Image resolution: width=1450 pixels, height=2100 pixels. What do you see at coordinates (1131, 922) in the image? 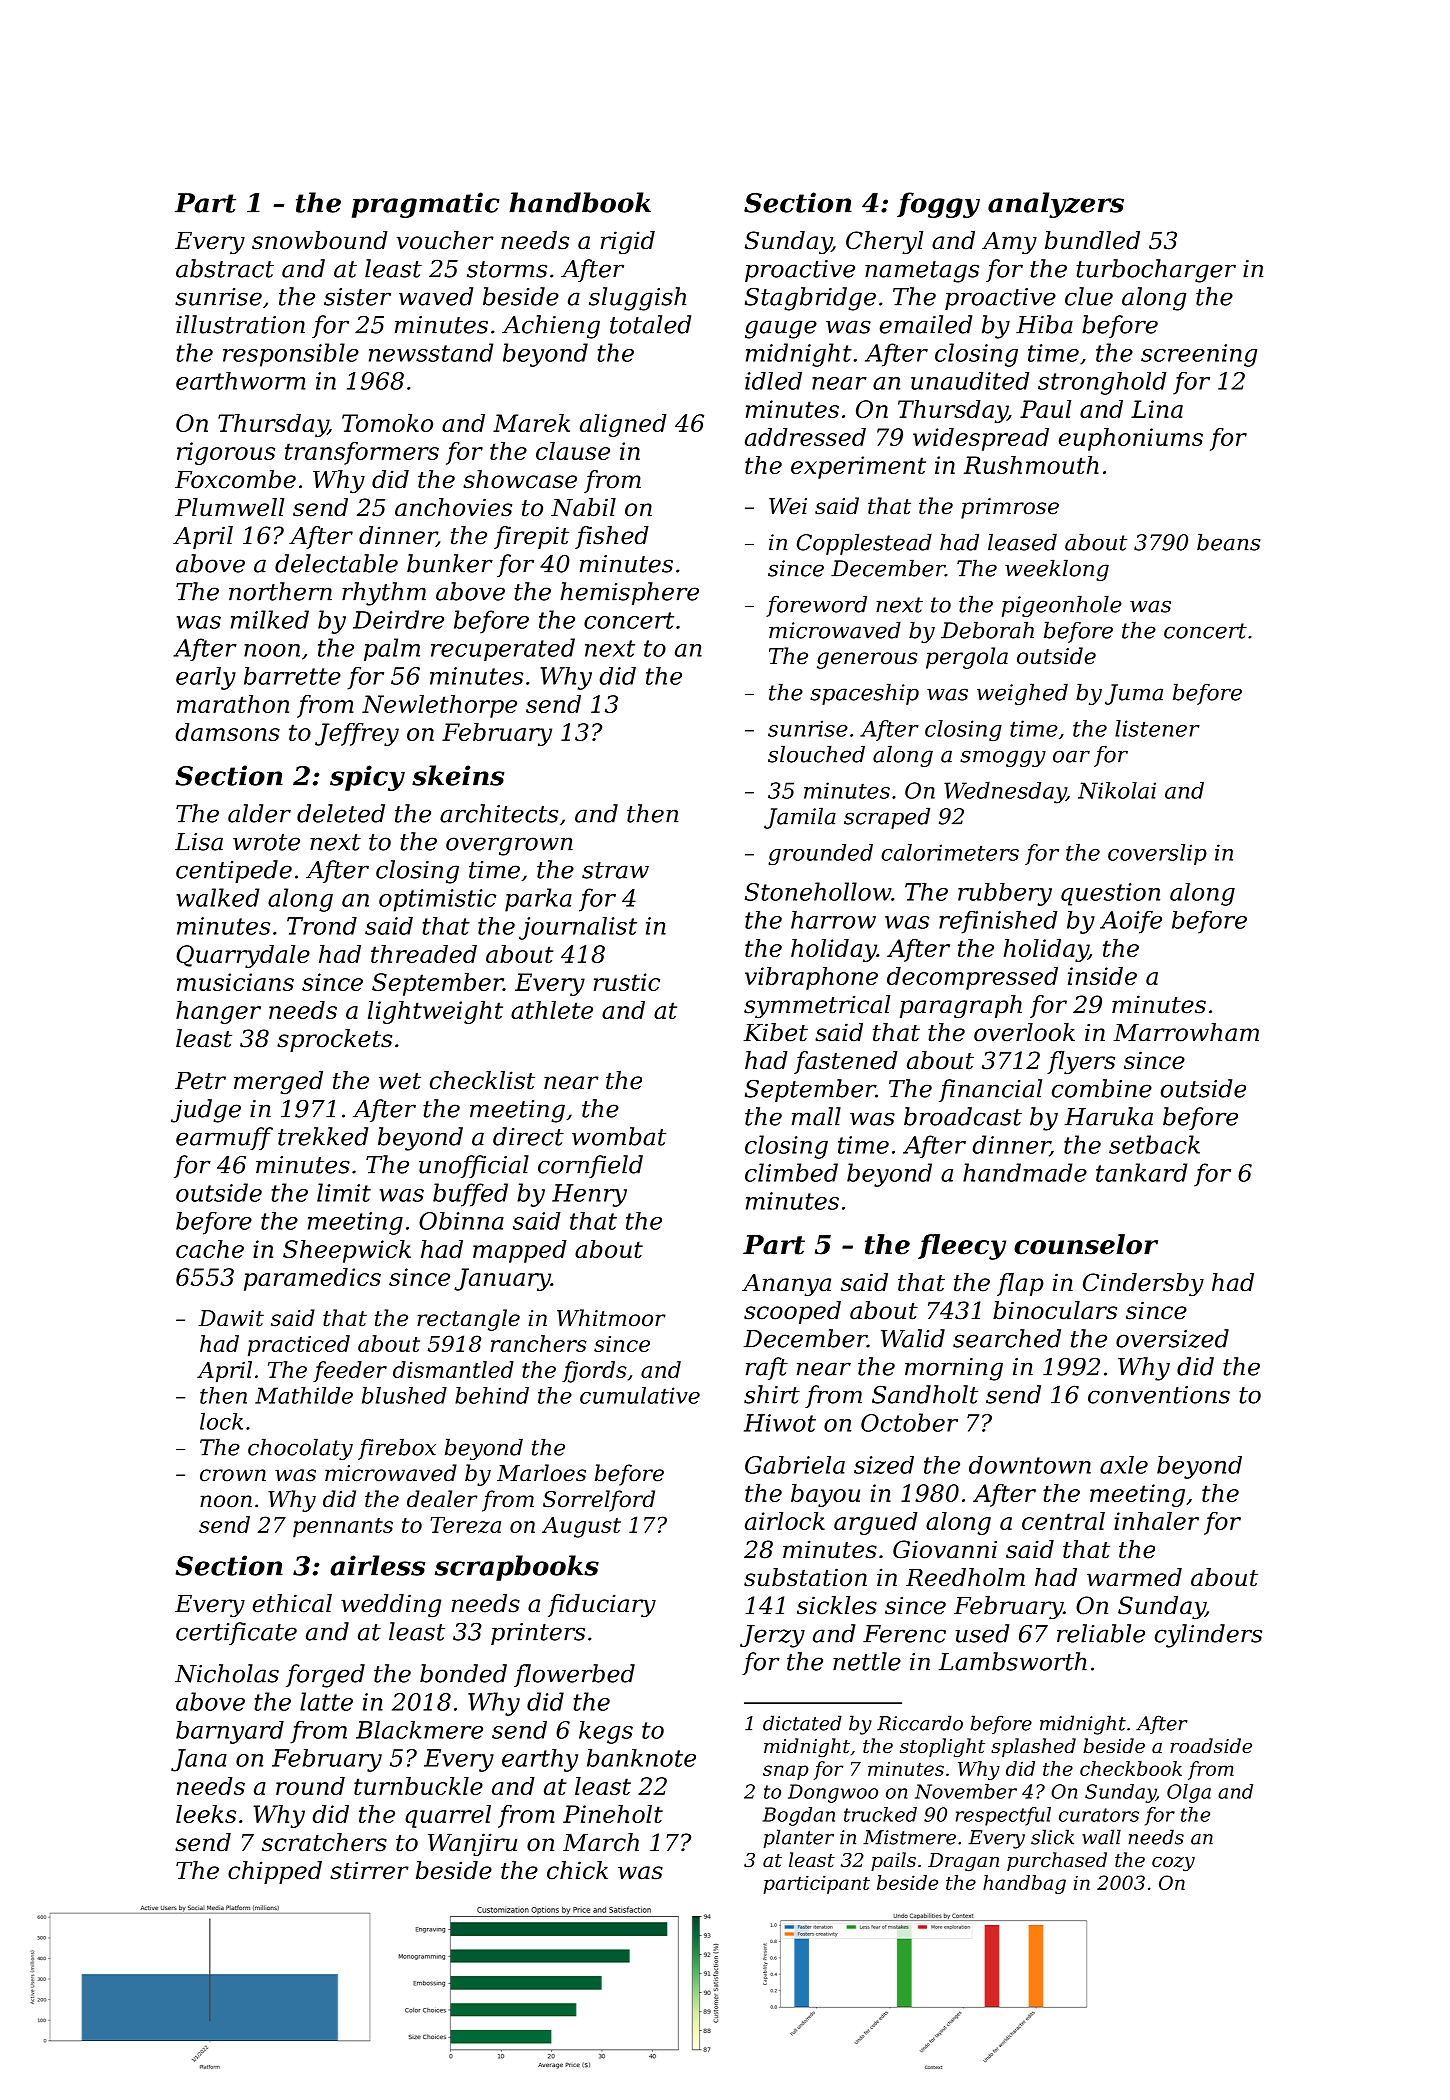
I see `Aoife` at bounding box center [1131, 922].
